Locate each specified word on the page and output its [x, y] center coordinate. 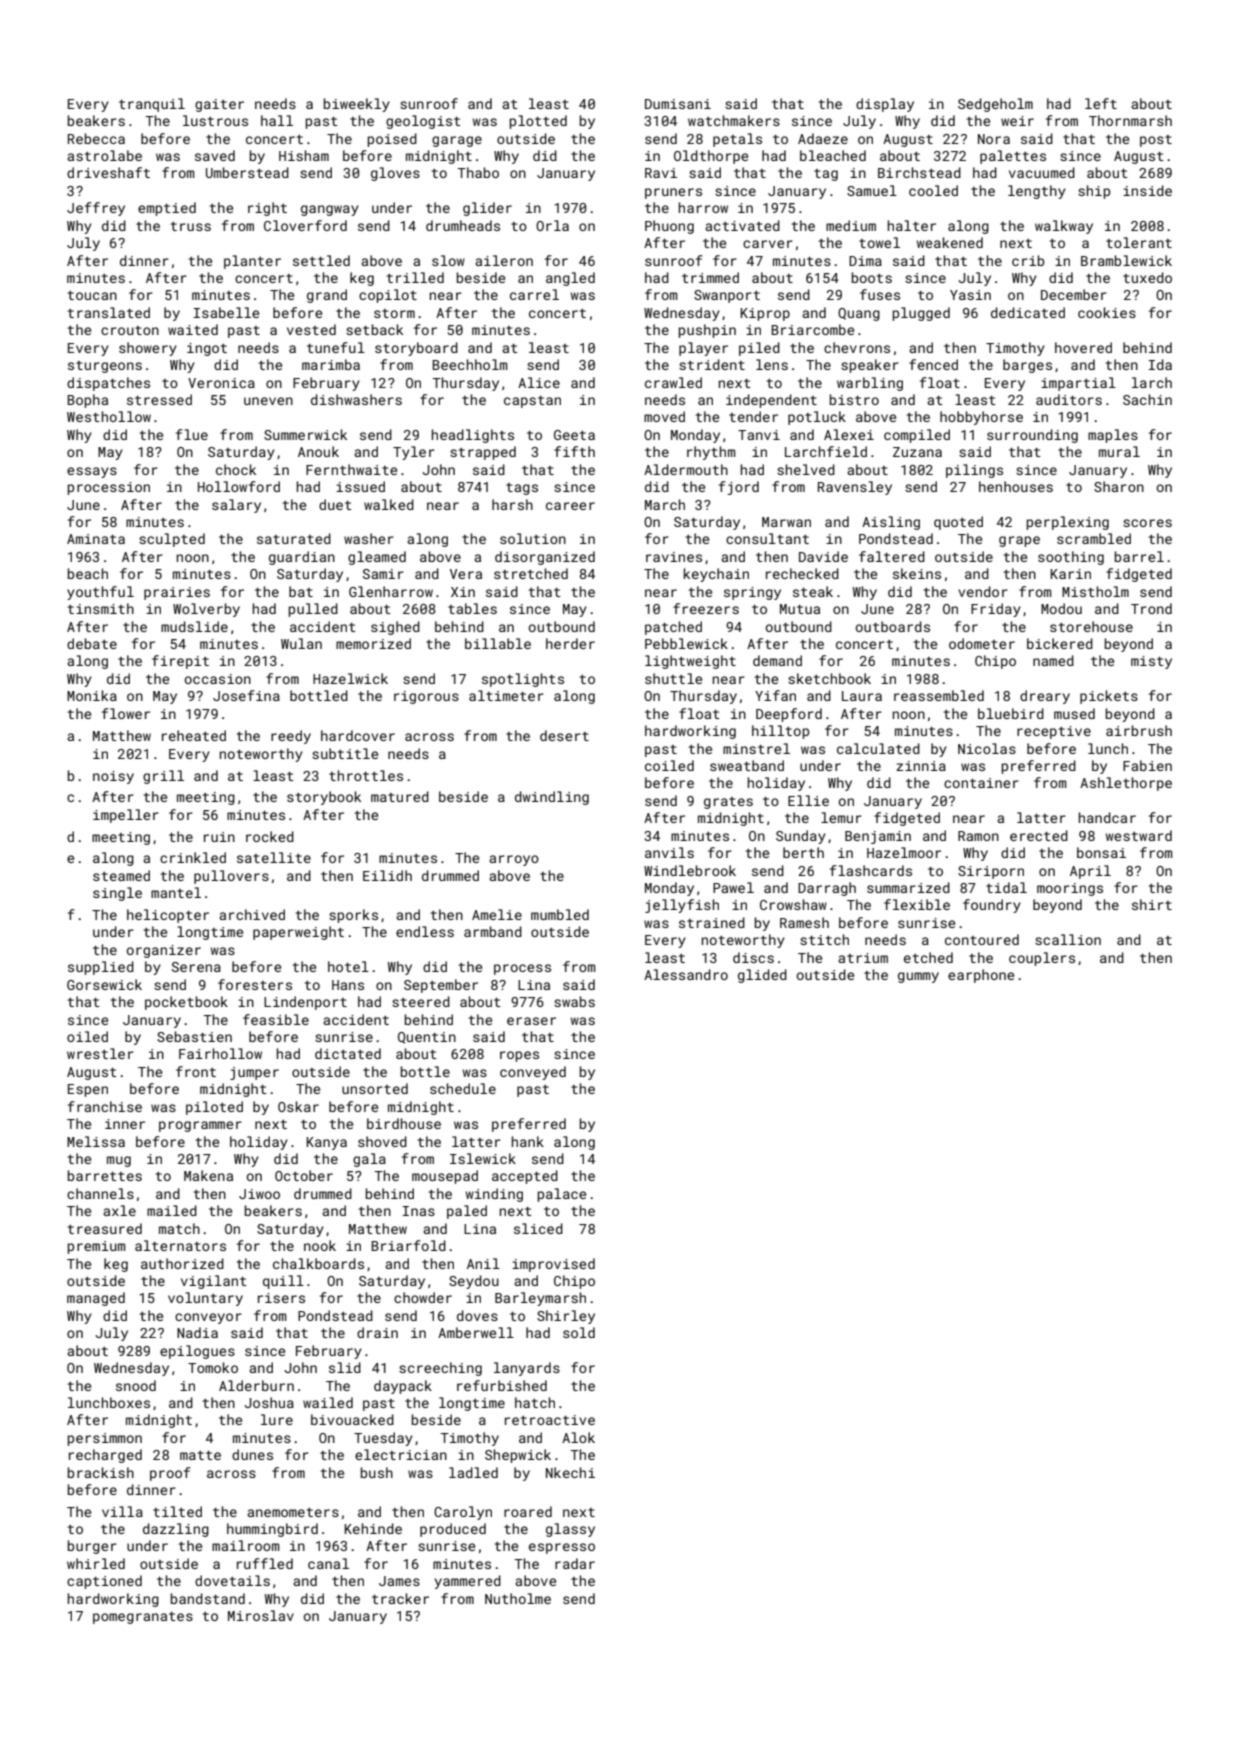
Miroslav [261, 1615]
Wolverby [206, 610]
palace [562, 1195]
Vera [466, 574]
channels [100, 1193]
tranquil [152, 105]
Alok [578, 1437]
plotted [538, 122]
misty [1151, 662]
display [885, 105]
